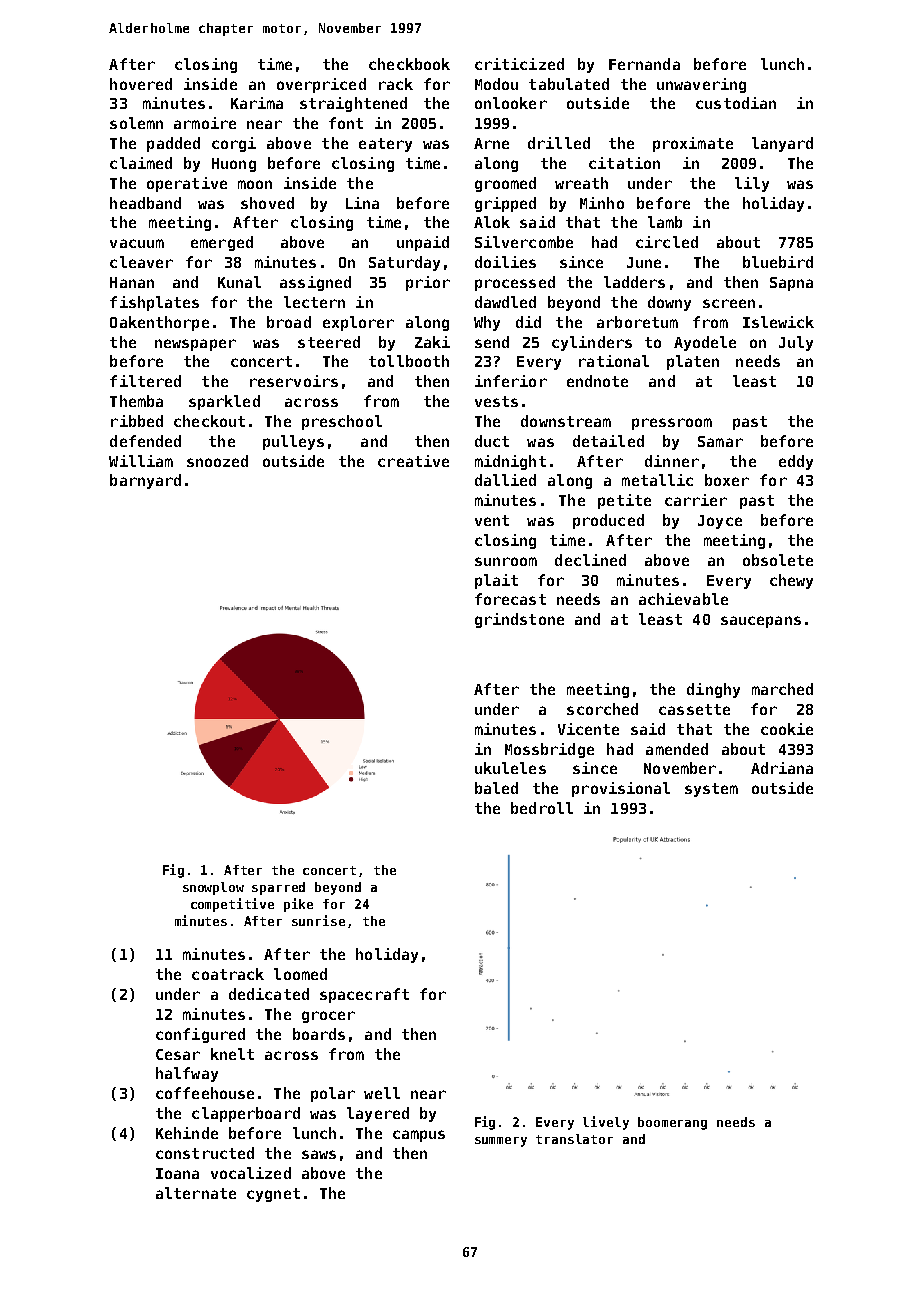 This screenshot has width=924, height=1308. I want to click on saws, so click(319, 1154).
